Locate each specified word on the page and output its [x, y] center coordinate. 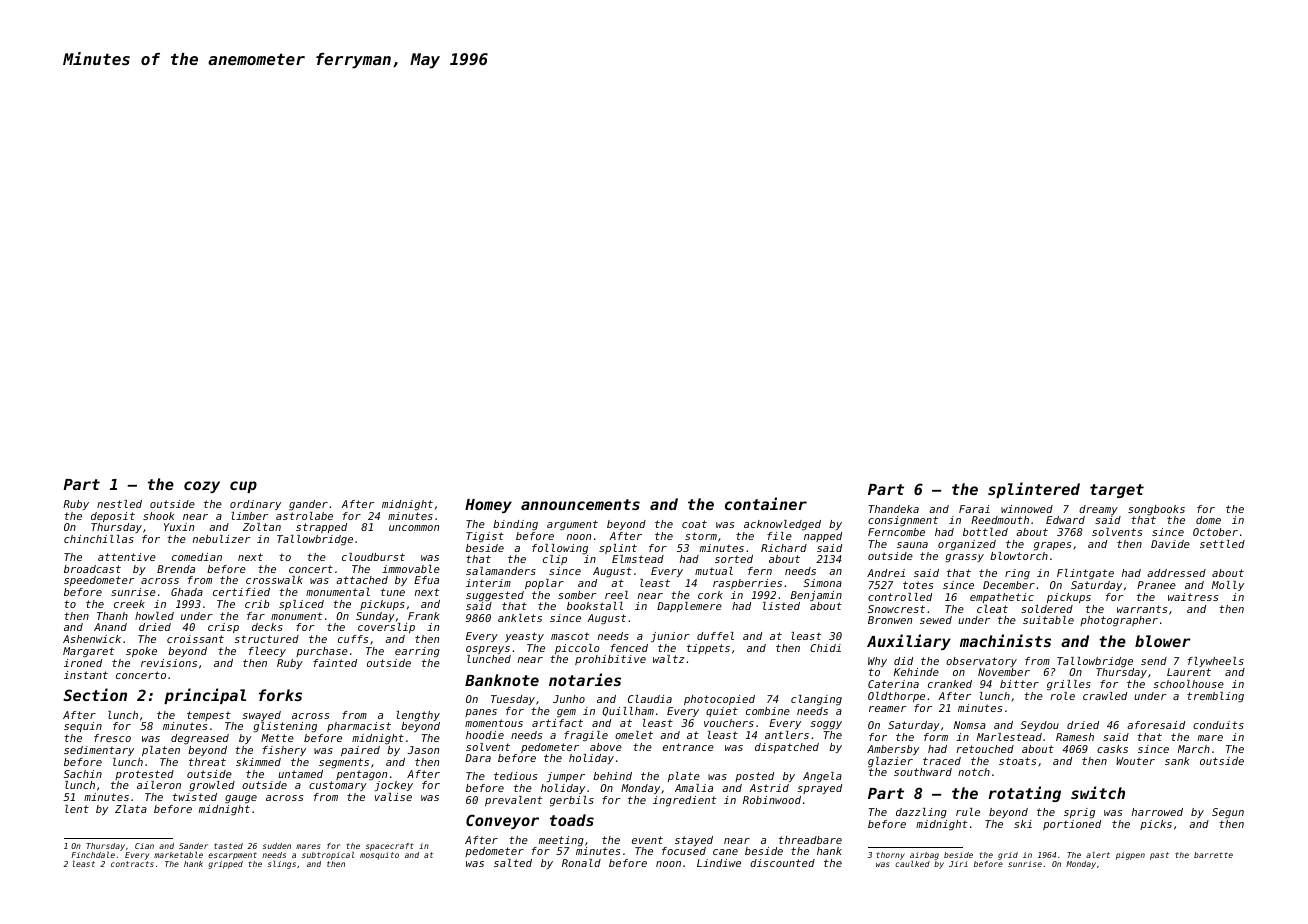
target [1117, 491]
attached [362, 580]
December [1009, 585]
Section [95, 694]
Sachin [83, 774]
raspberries [747, 584]
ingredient [684, 801]
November [1004, 672]
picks [1156, 825]
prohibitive [610, 660]
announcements [580, 504]
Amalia [694, 788]
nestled [119, 504]
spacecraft [390, 847]
